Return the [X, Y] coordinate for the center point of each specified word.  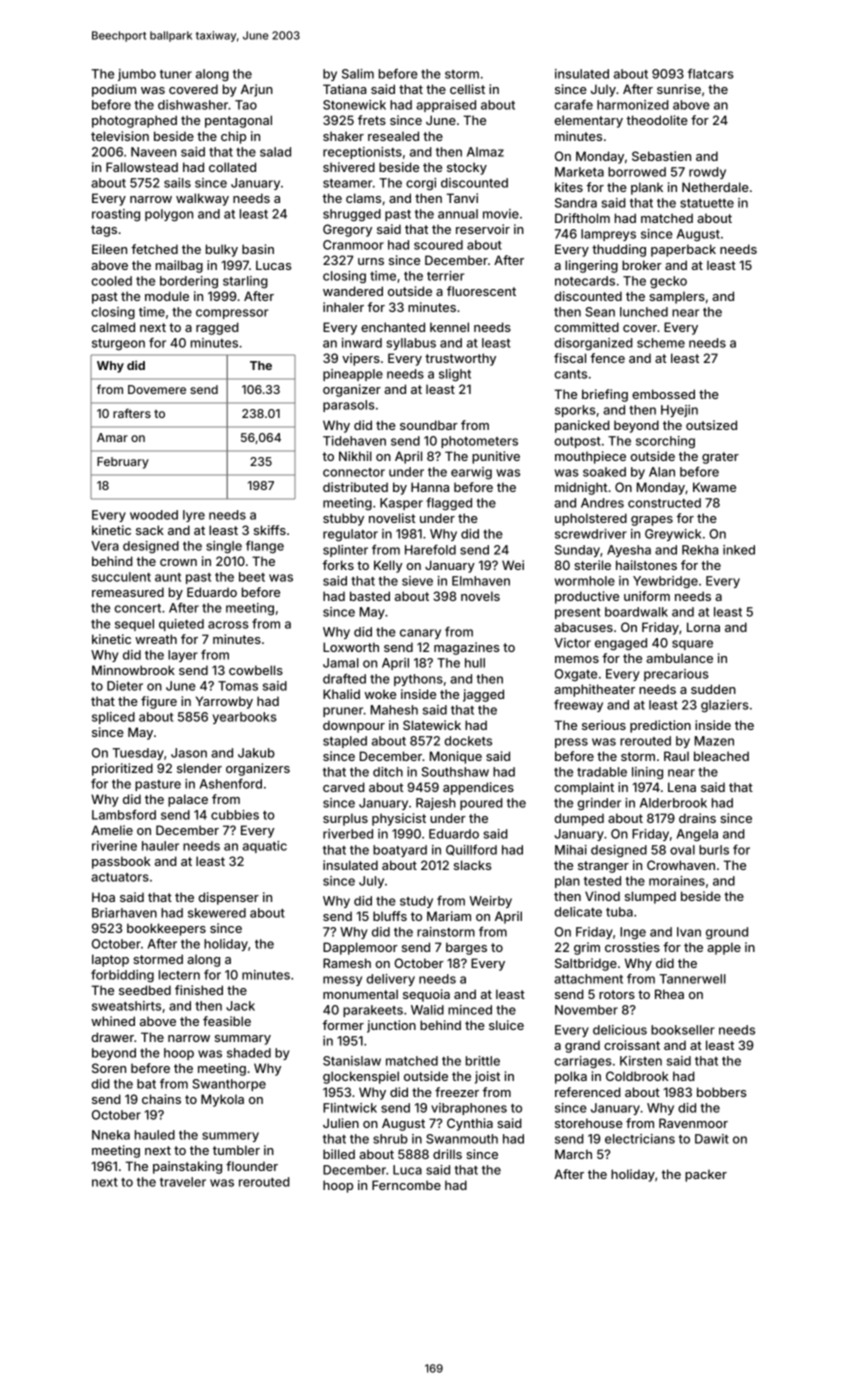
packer [706, 1176]
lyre [194, 516]
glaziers [725, 706]
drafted [344, 678]
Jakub [256, 753]
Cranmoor [353, 245]
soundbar [429, 425]
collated [232, 167]
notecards [585, 281]
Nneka [111, 1135]
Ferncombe [406, 1185]
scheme [661, 343]
